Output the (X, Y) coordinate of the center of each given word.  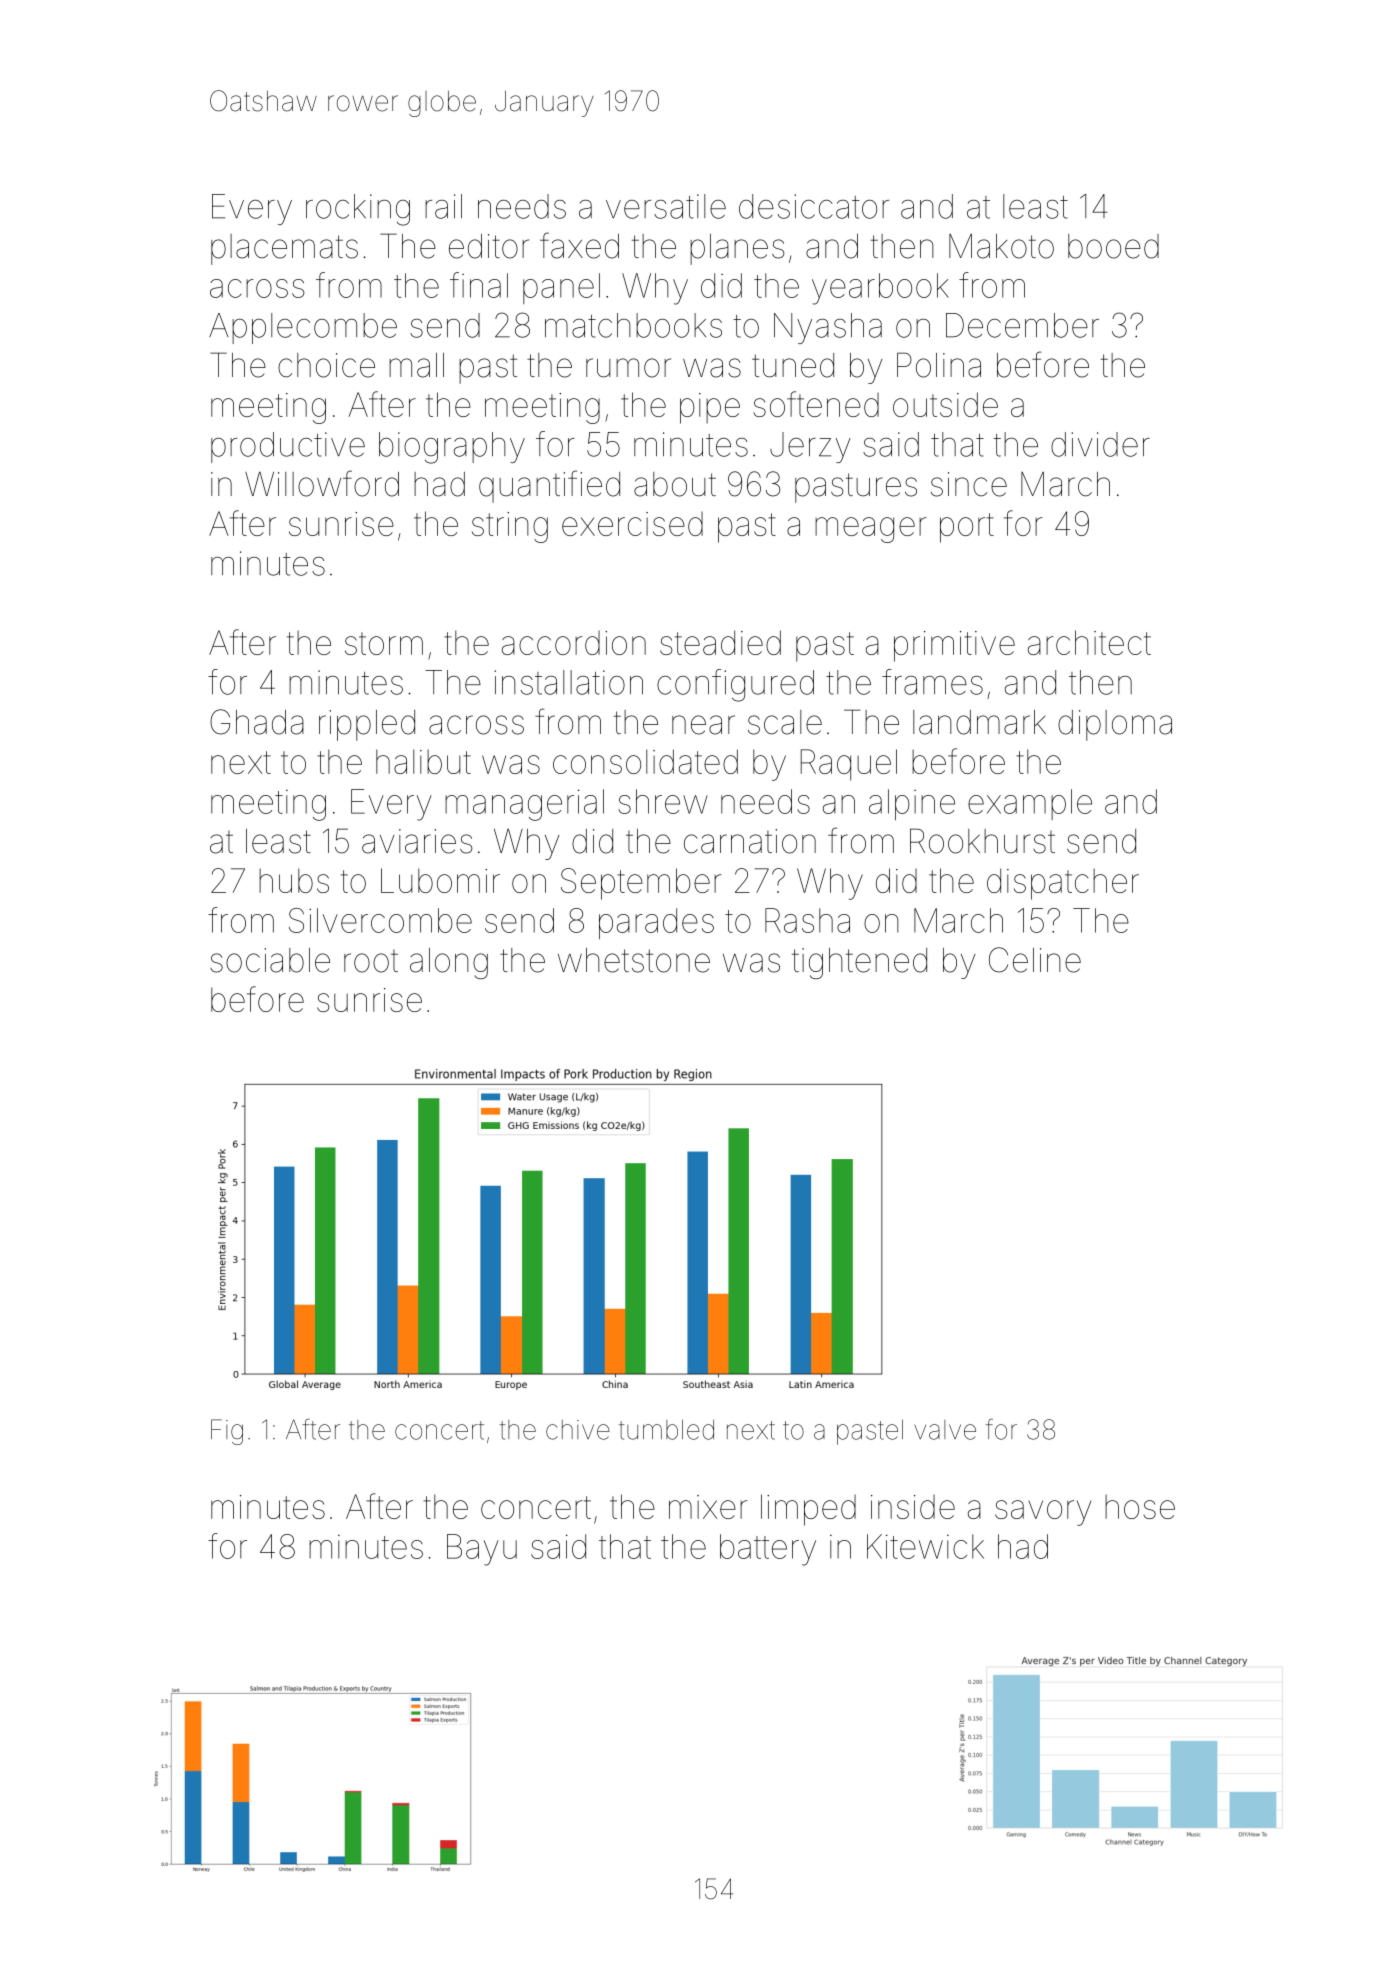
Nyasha (828, 328)
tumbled (666, 1430)
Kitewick (925, 1546)
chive (578, 1430)
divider (1100, 444)
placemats (284, 249)
